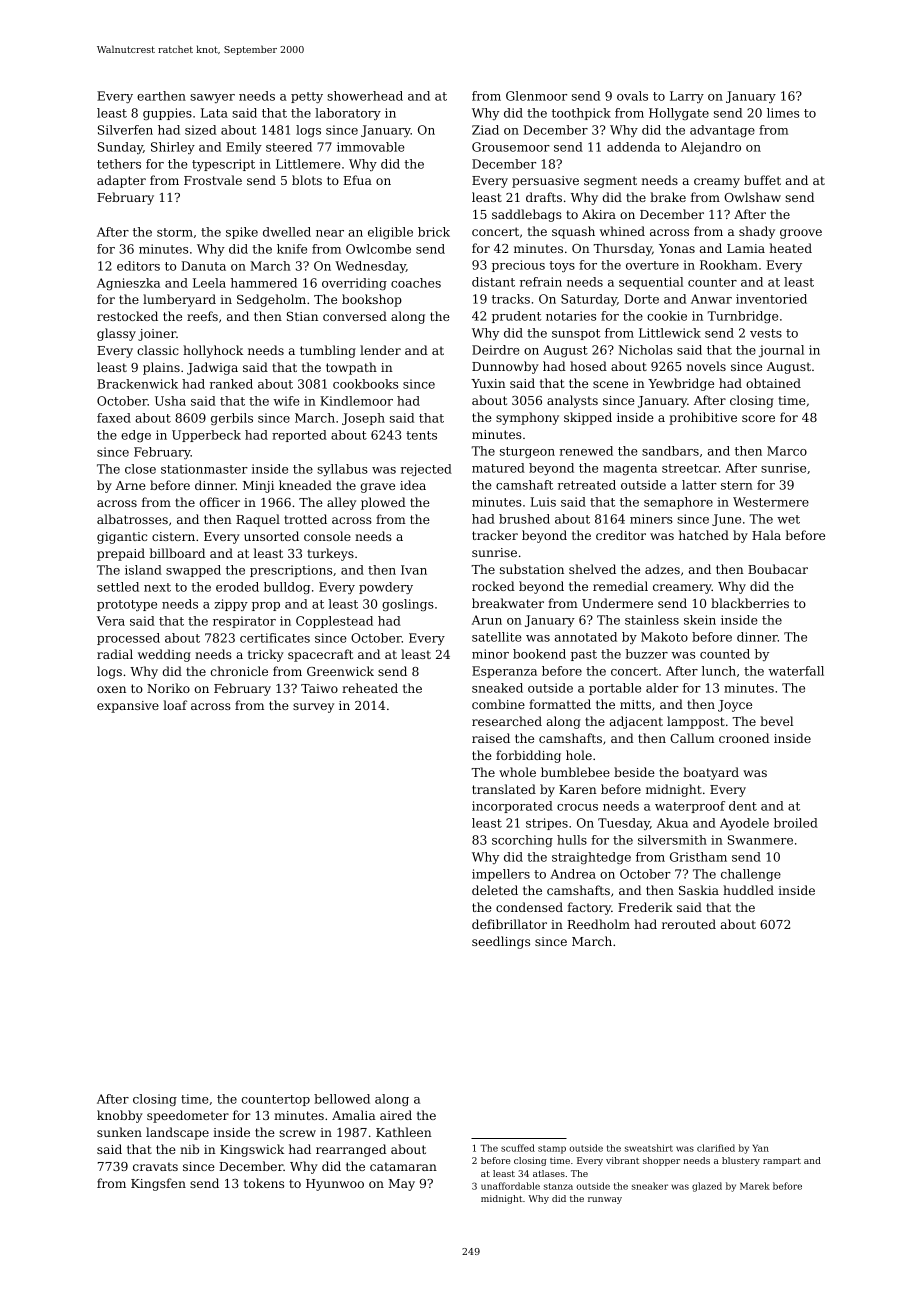 The image size is (924, 1308). Describe the element at coordinates (725, 654) in the document. I see `counted` at that location.
